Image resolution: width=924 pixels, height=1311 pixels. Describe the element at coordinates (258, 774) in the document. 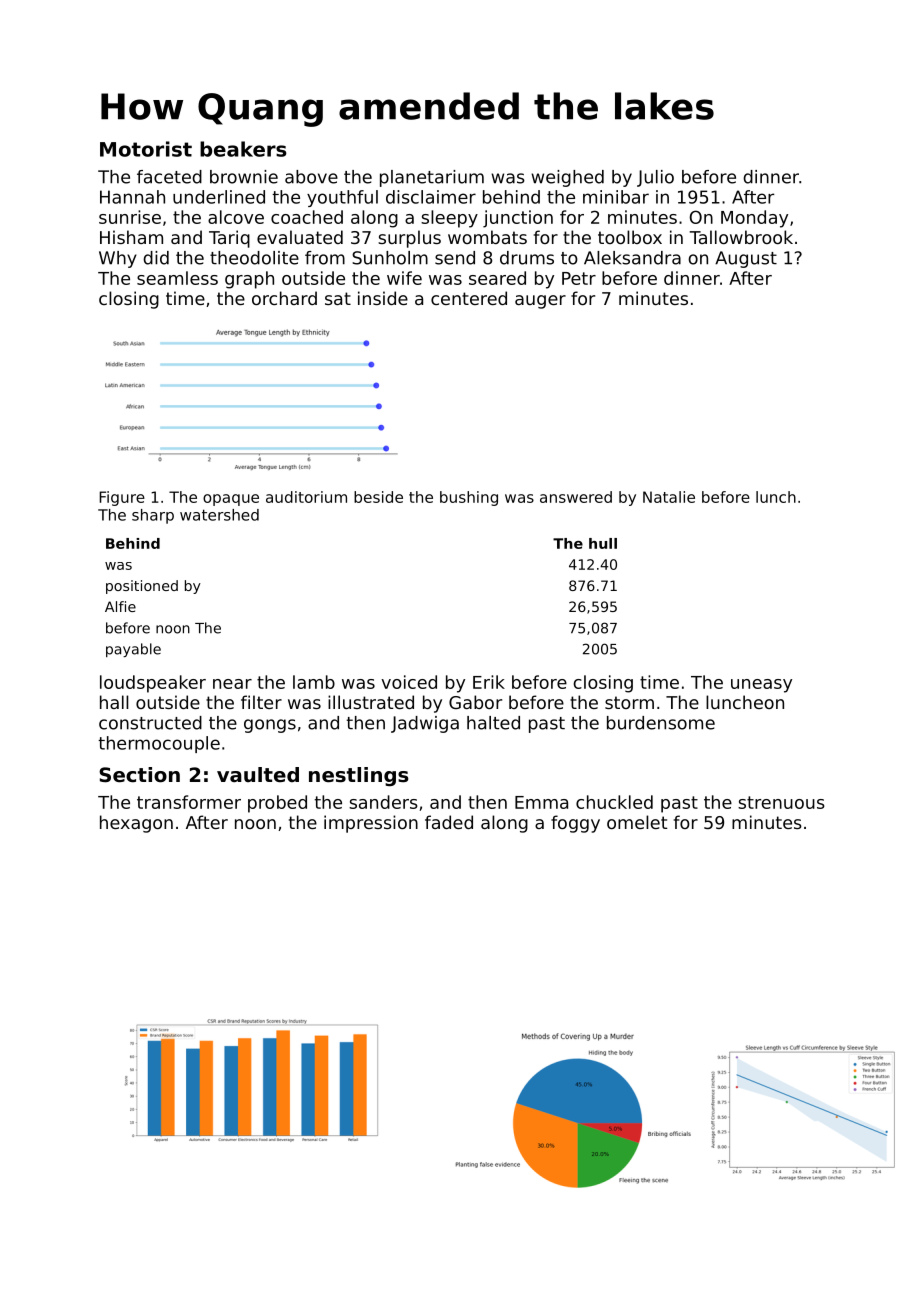

I see `vaulted` at that location.
